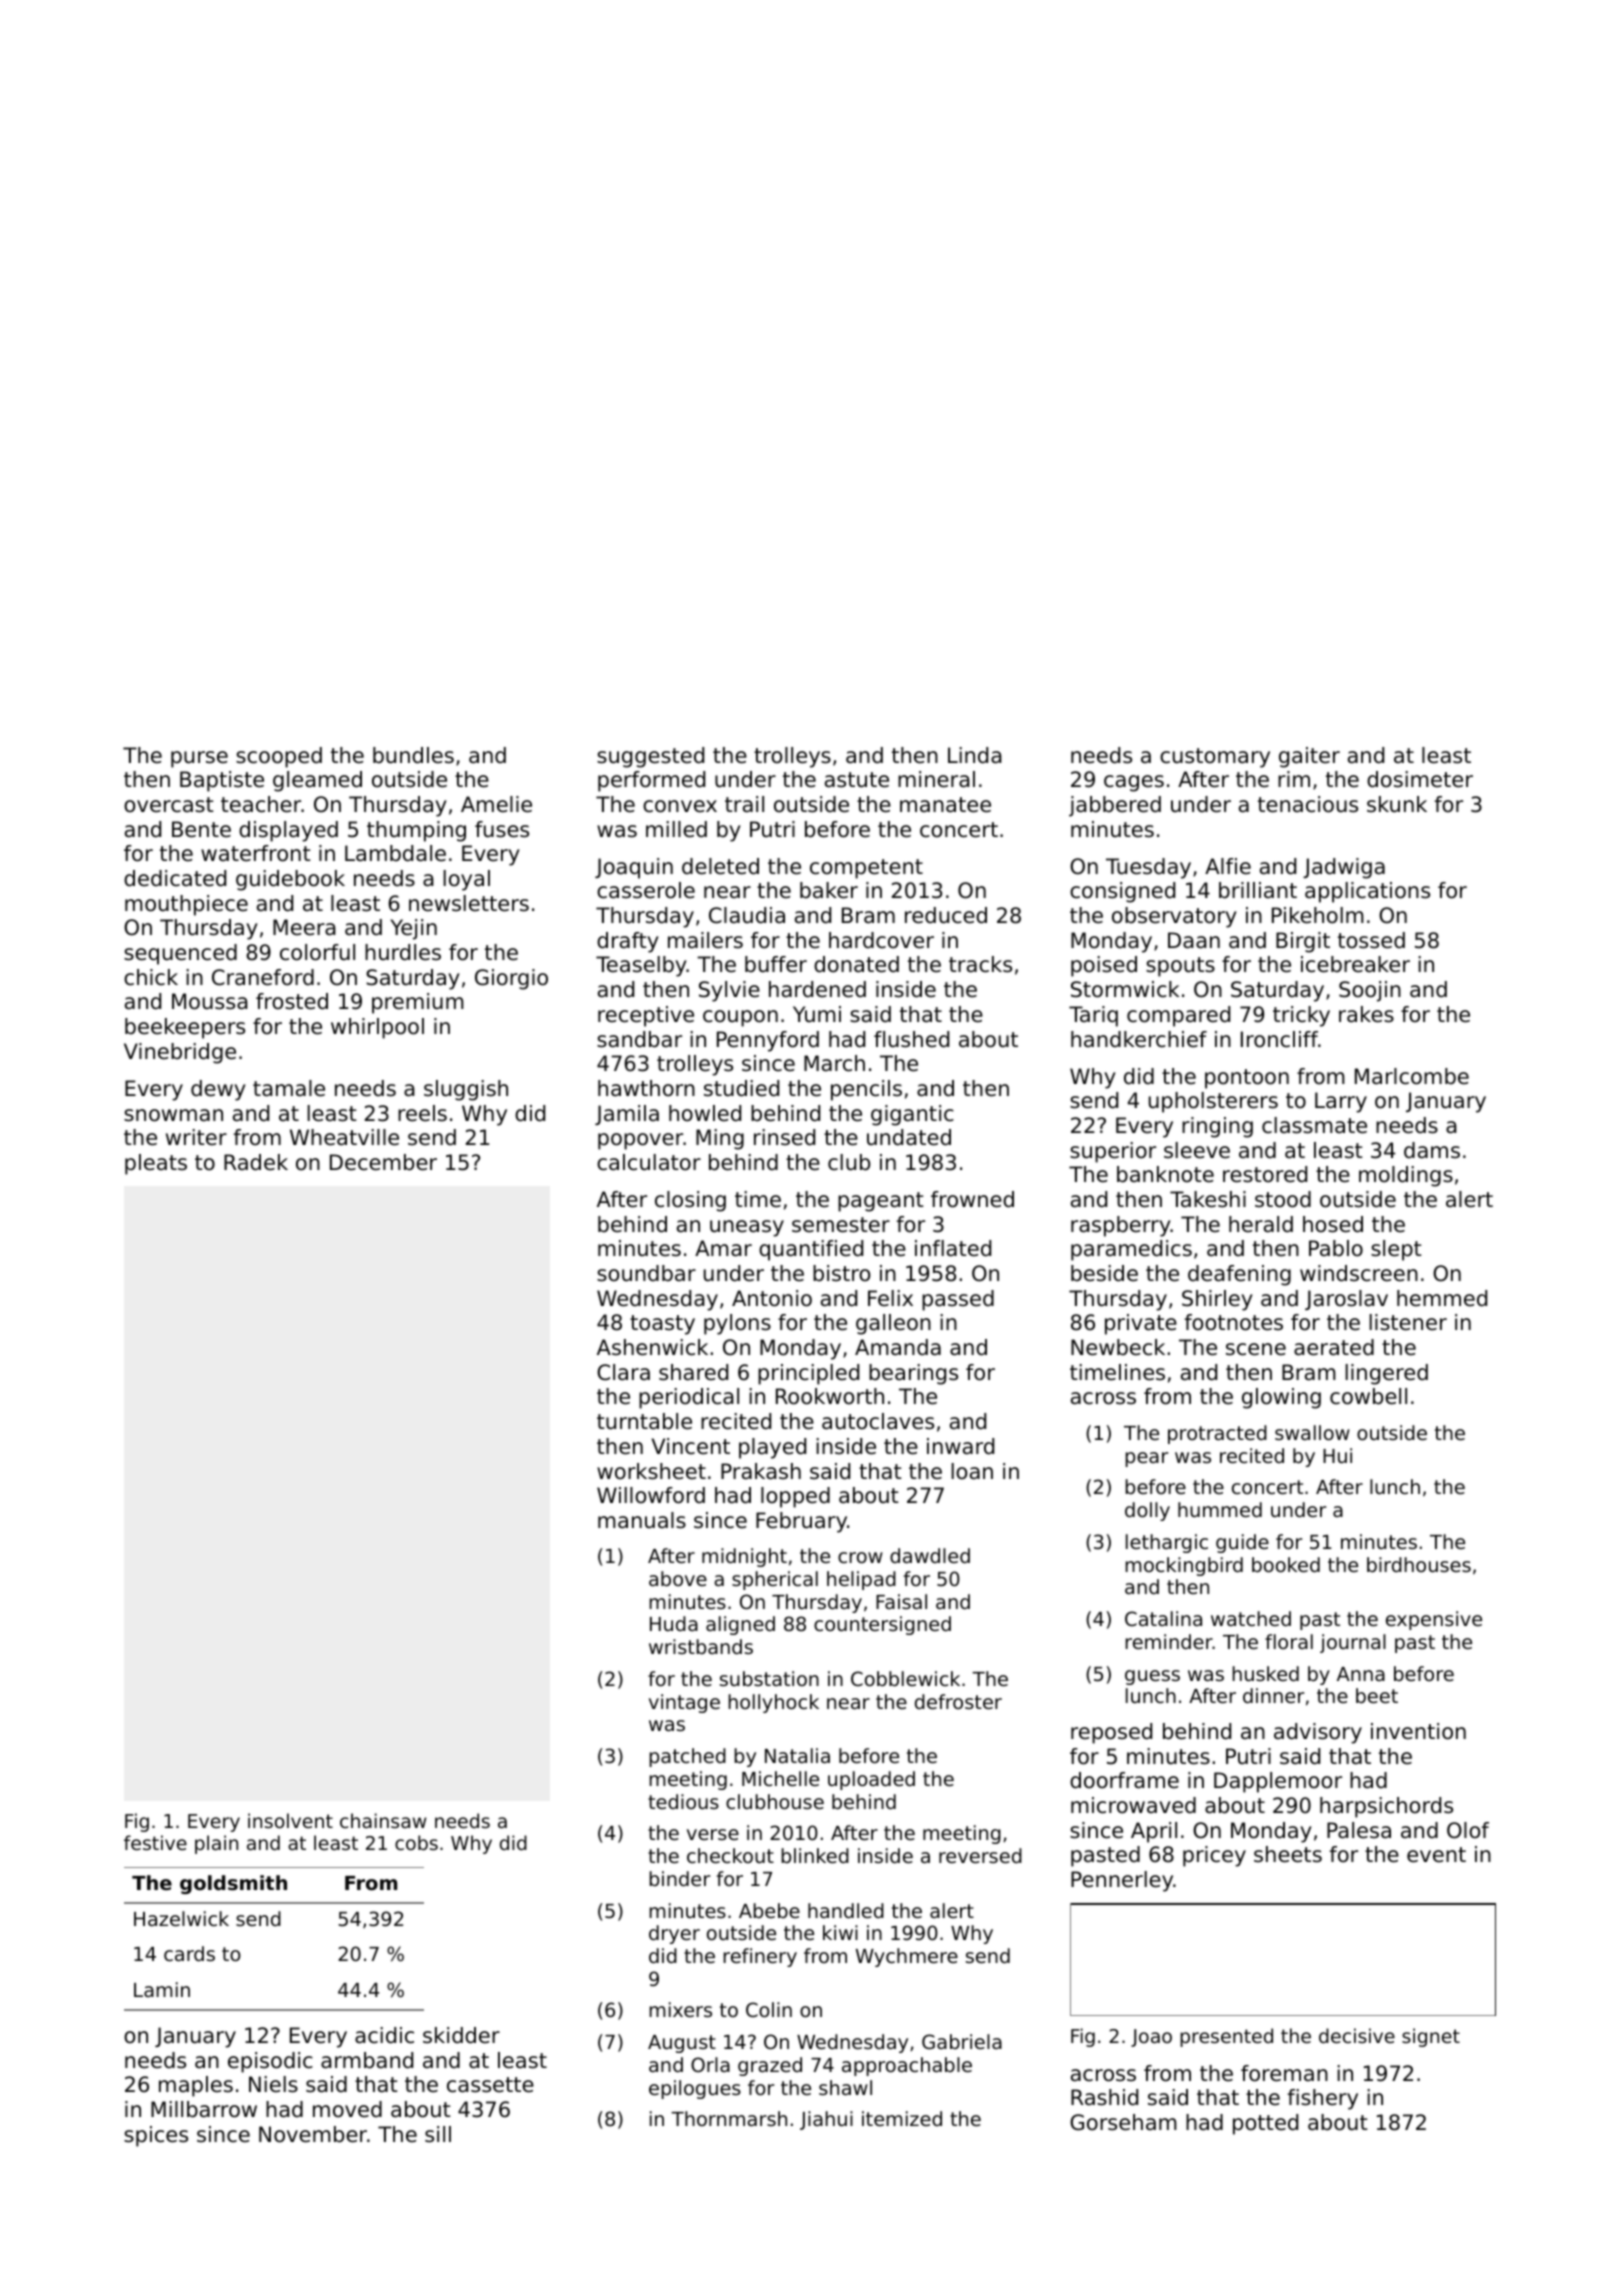 Image resolution: width=1620 pixels, height=2292 pixels. Describe the element at coordinates (1239, 1275) in the document. I see `deafening` at that location.
